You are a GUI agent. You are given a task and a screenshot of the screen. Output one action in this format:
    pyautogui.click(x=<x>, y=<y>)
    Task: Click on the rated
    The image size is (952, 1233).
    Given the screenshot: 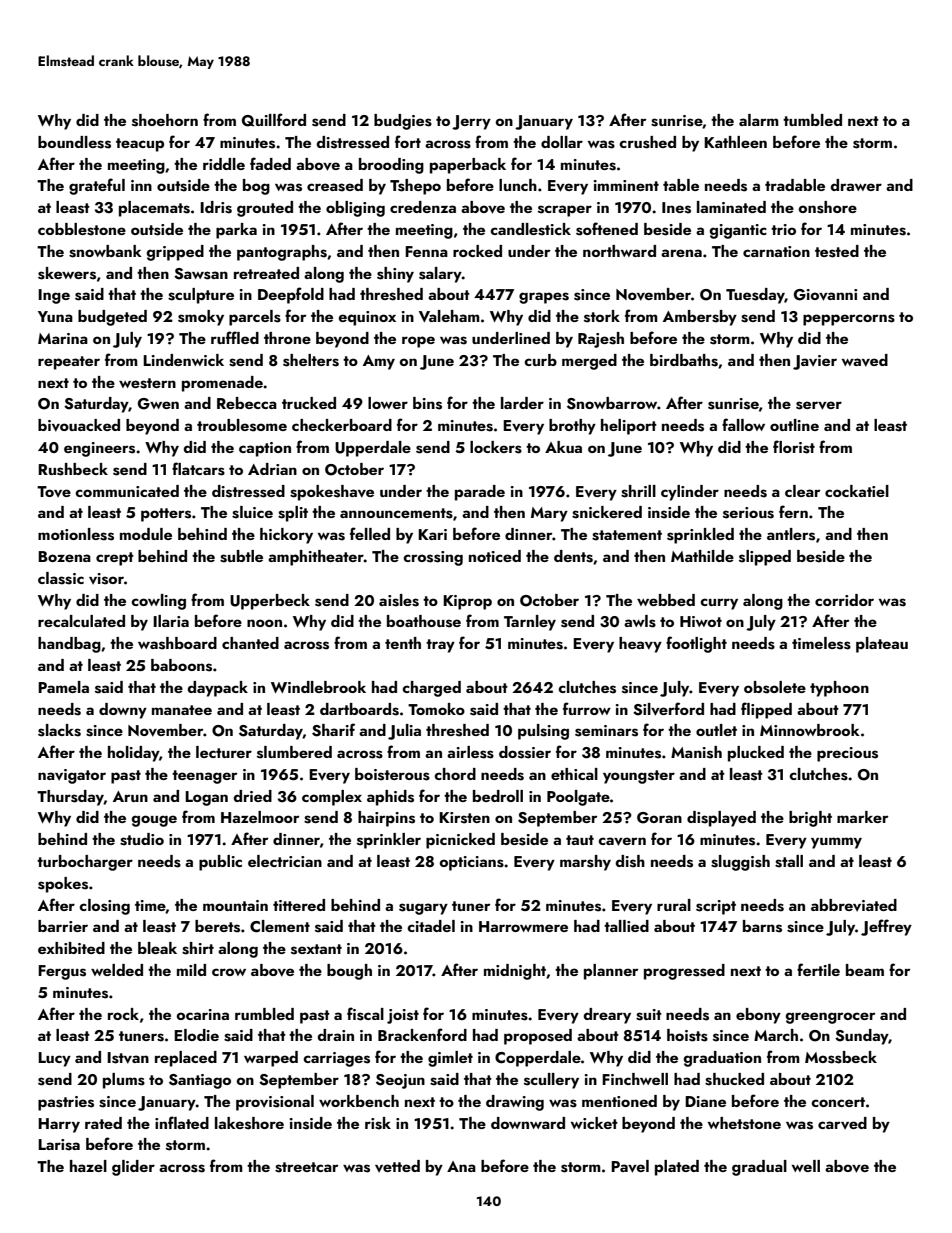 What is the action you would take?
    pyautogui.click(x=103, y=1123)
